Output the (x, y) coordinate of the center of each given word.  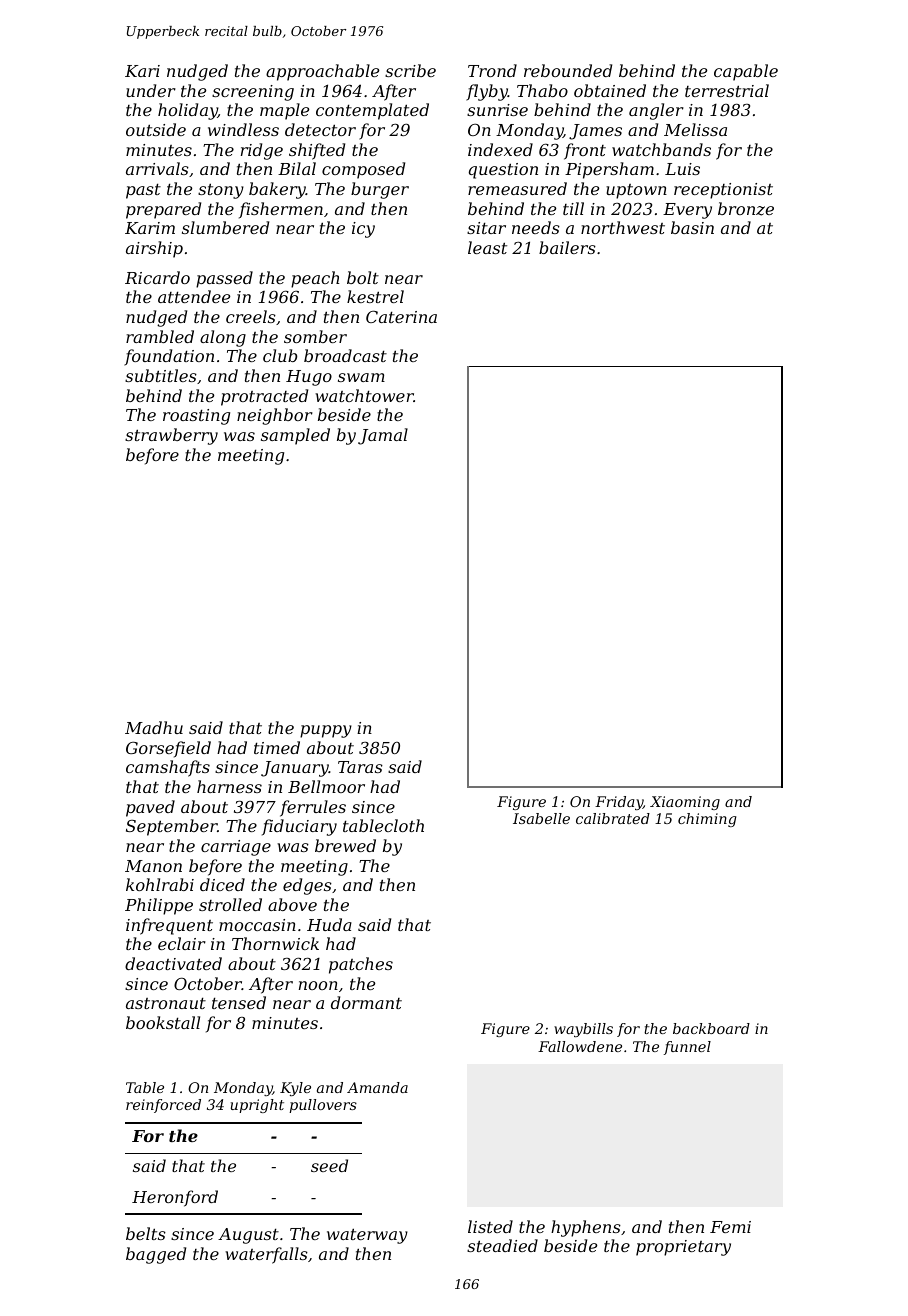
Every (687, 211)
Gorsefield (168, 749)
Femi (730, 1227)
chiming (707, 820)
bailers (567, 247)
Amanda (377, 1087)
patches (361, 965)
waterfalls (266, 1255)
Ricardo (157, 277)
